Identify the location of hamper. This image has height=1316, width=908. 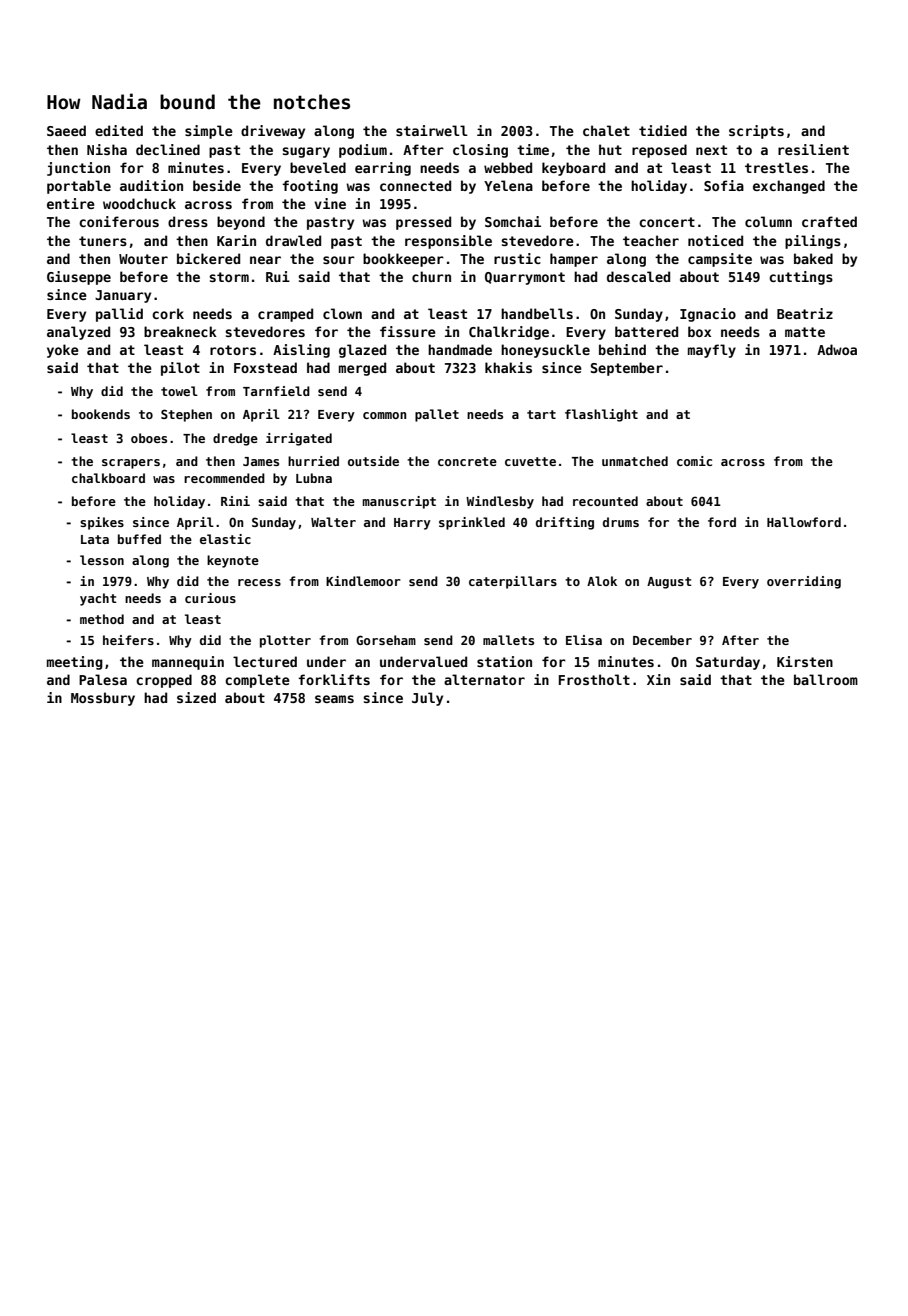
(574, 260).
